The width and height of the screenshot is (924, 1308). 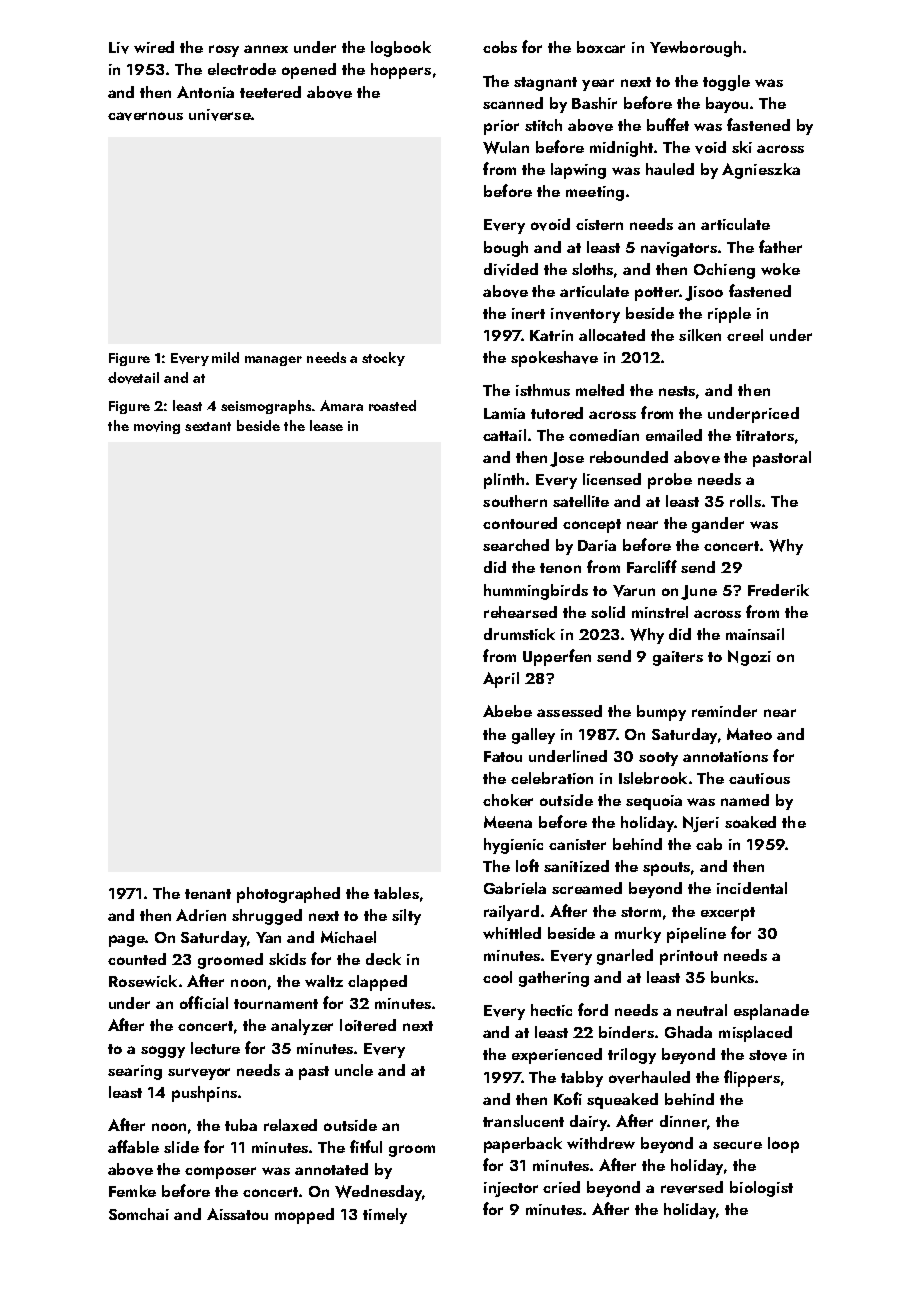 I want to click on sextant, so click(x=208, y=426).
